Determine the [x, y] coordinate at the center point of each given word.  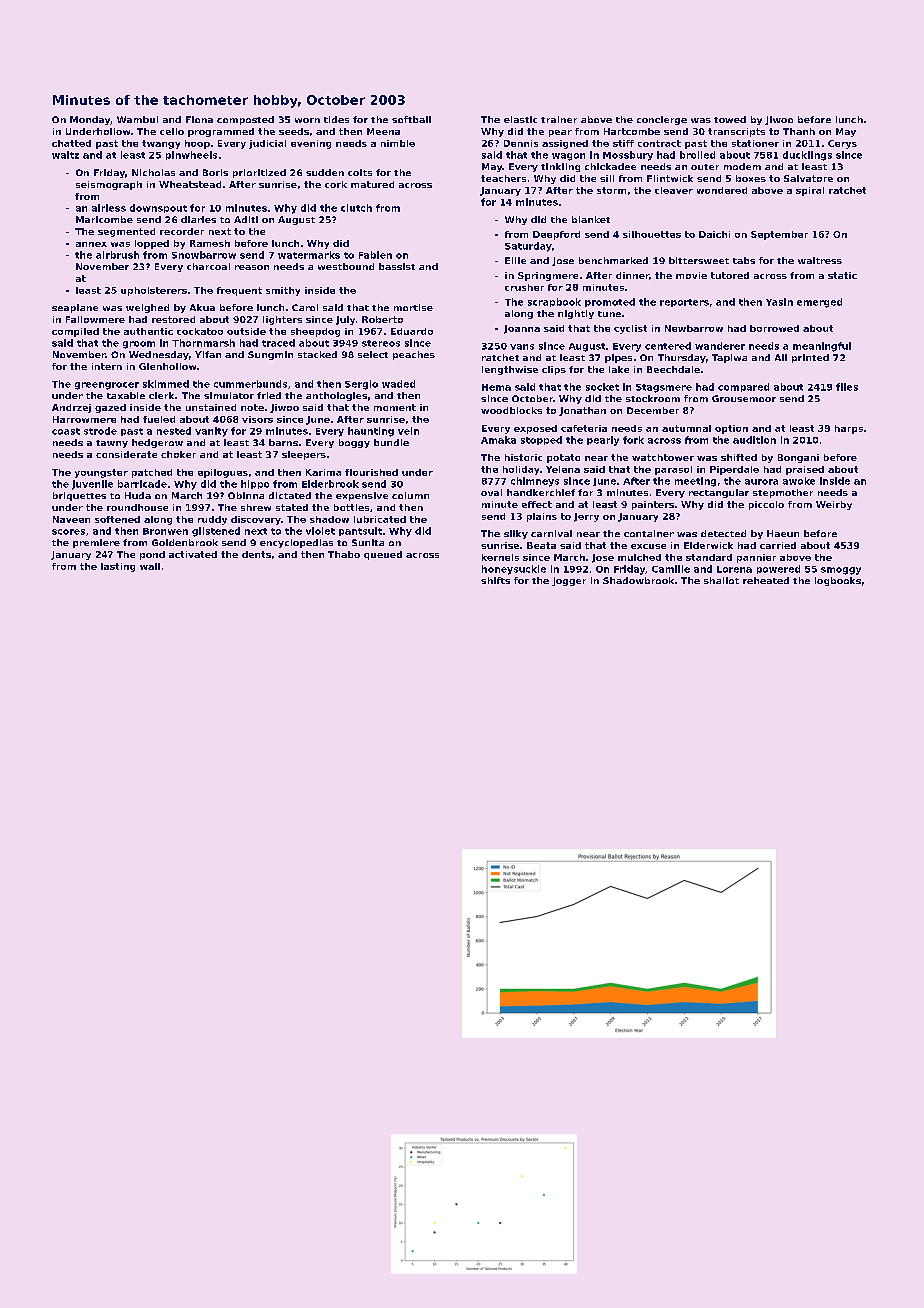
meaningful [822, 347]
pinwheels [191, 155]
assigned [565, 144]
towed [730, 119]
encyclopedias [296, 543]
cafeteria [584, 428]
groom [139, 345]
